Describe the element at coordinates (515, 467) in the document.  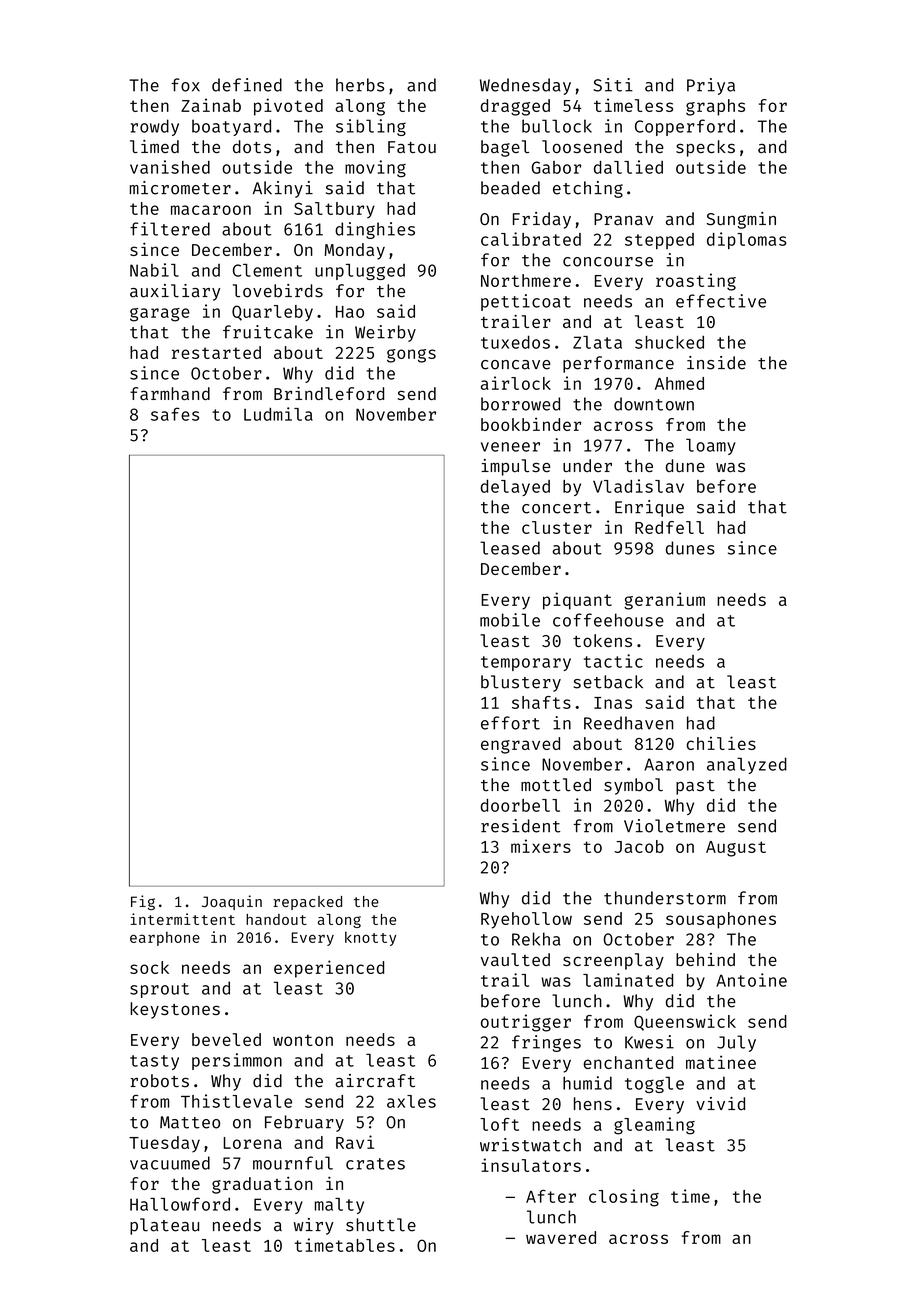
I see `impulse` at that location.
